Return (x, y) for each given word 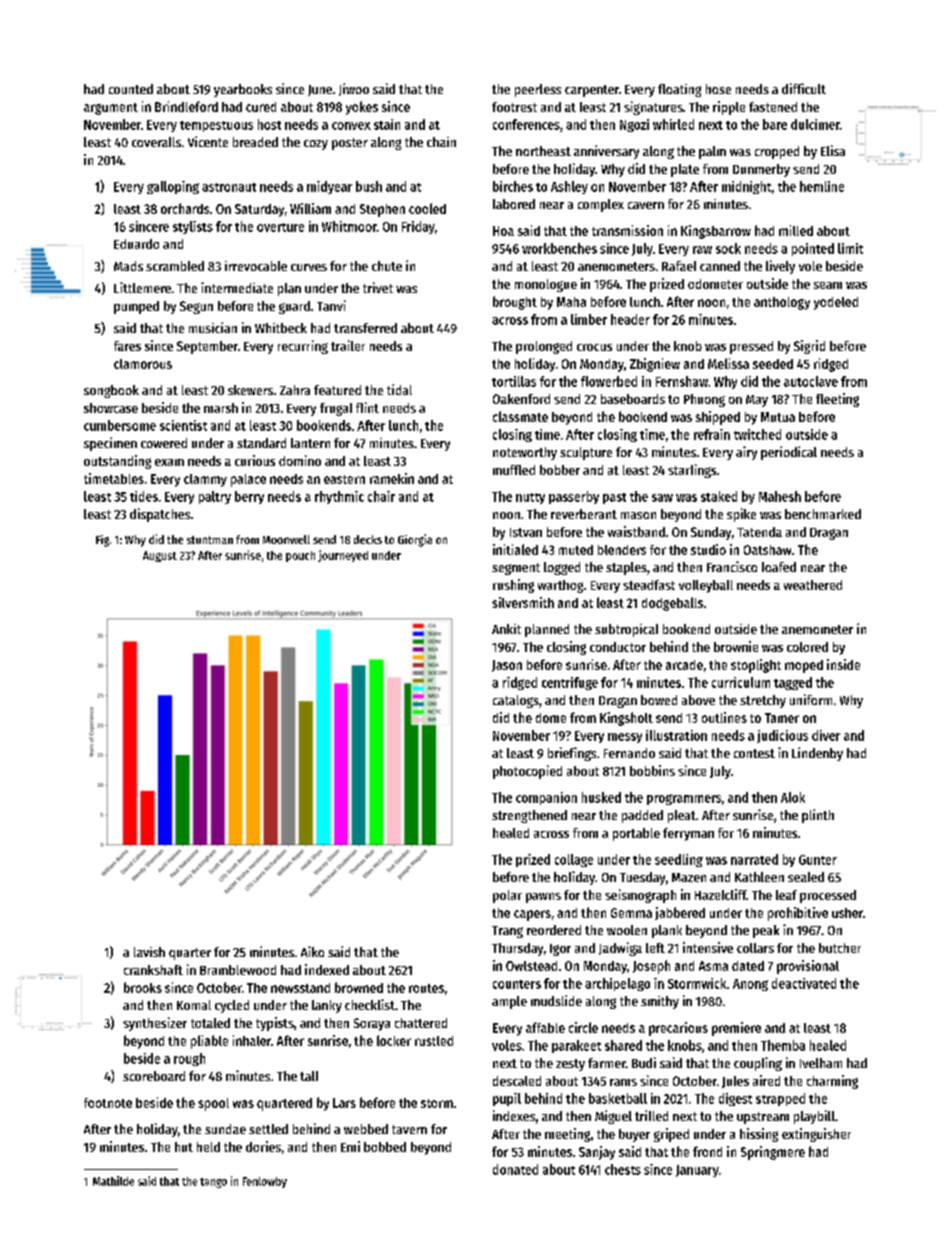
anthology (782, 303)
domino (300, 460)
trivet (378, 287)
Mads (128, 266)
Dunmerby (761, 170)
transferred (365, 328)
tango (213, 1183)
